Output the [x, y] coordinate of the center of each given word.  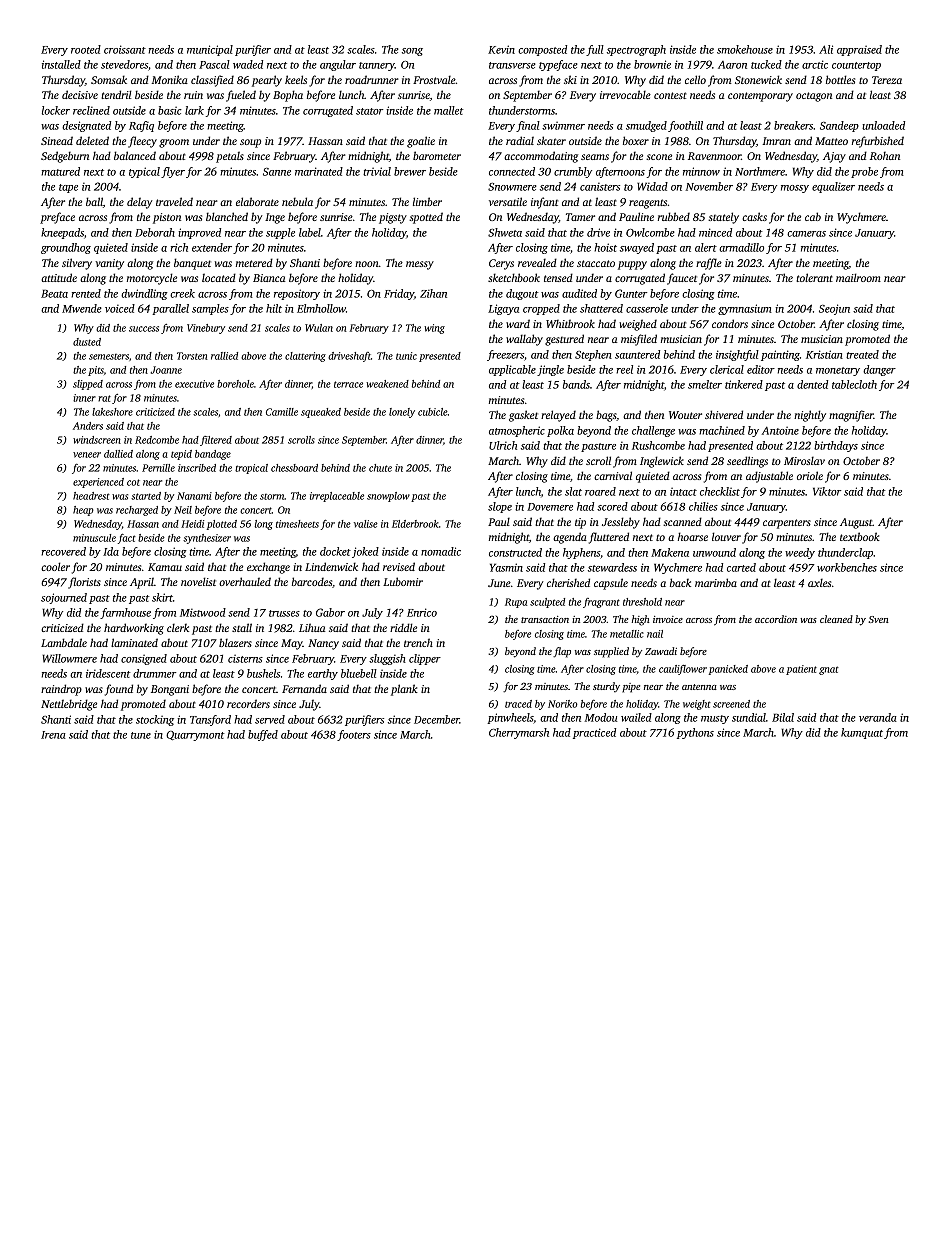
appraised [859, 50]
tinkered [744, 384]
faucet [682, 279]
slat [573, 491]
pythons [695, 733]
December [437, 719]
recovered [63, 551]
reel [624, 369]
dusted [87, 342]
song [412, 52]
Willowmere [69, 658]
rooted [86, 49]
